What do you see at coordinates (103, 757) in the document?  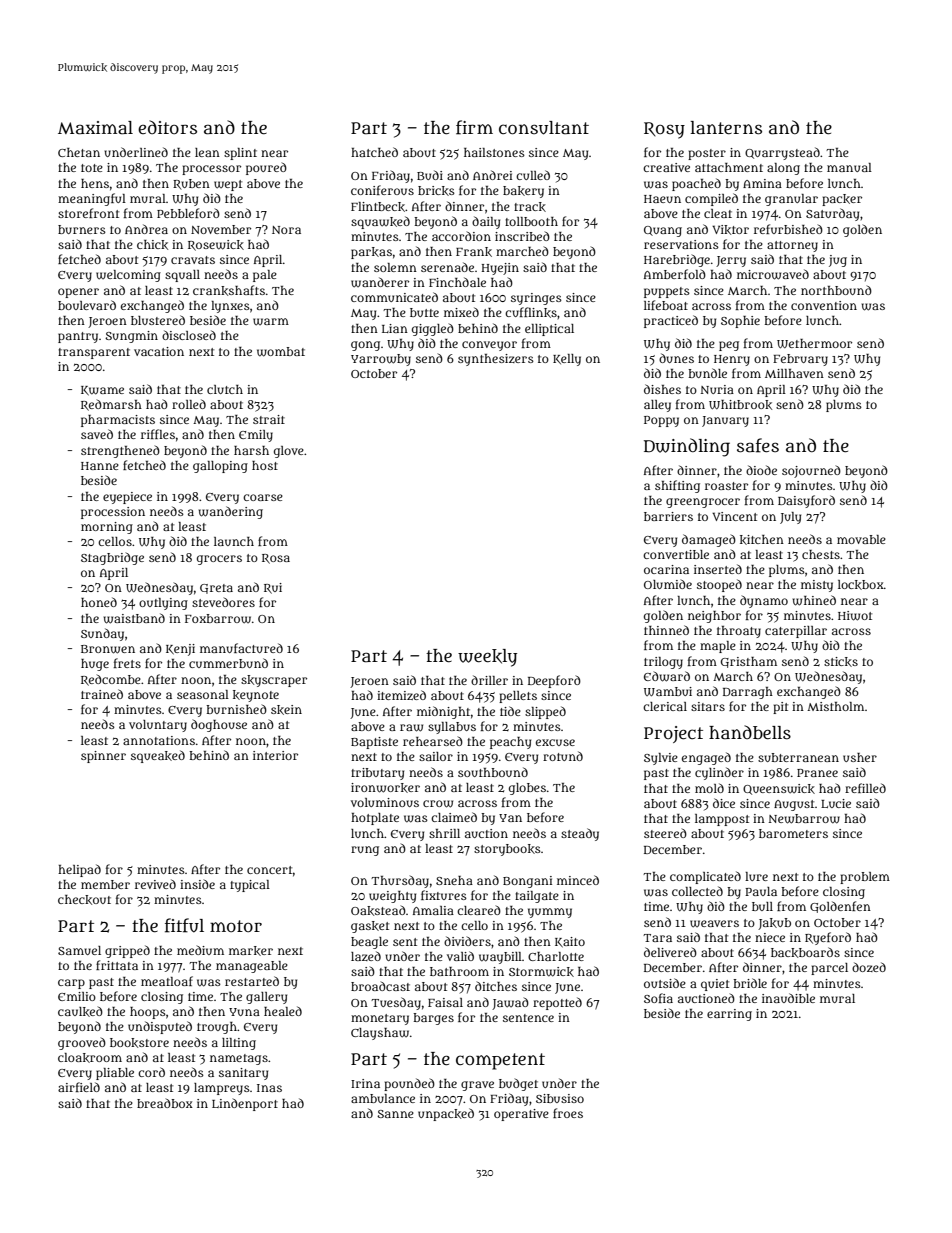 I see `spinner` at bounding box center [103, 757].
